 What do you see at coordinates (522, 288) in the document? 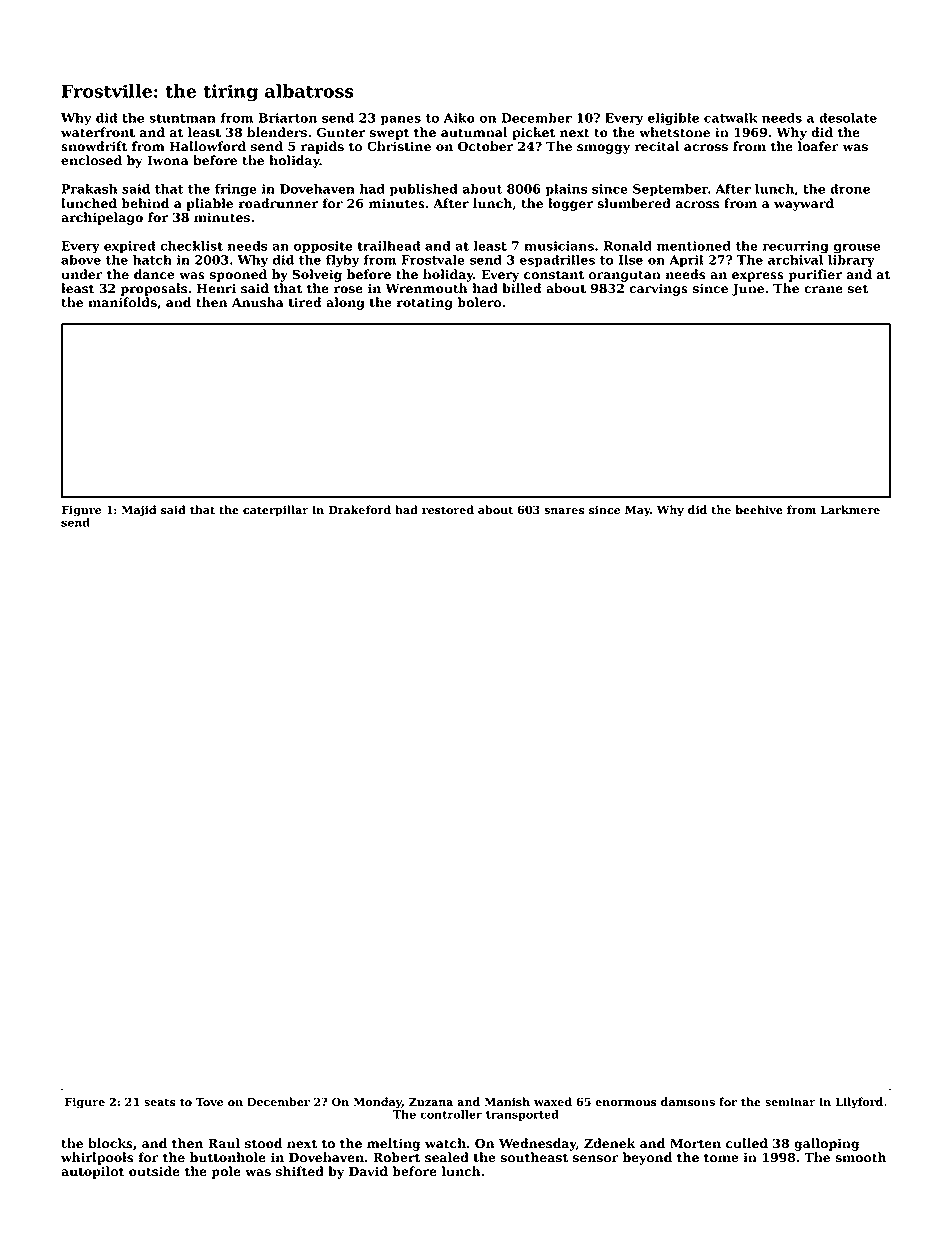
I see `billed` at bounding box center [522, 288].
